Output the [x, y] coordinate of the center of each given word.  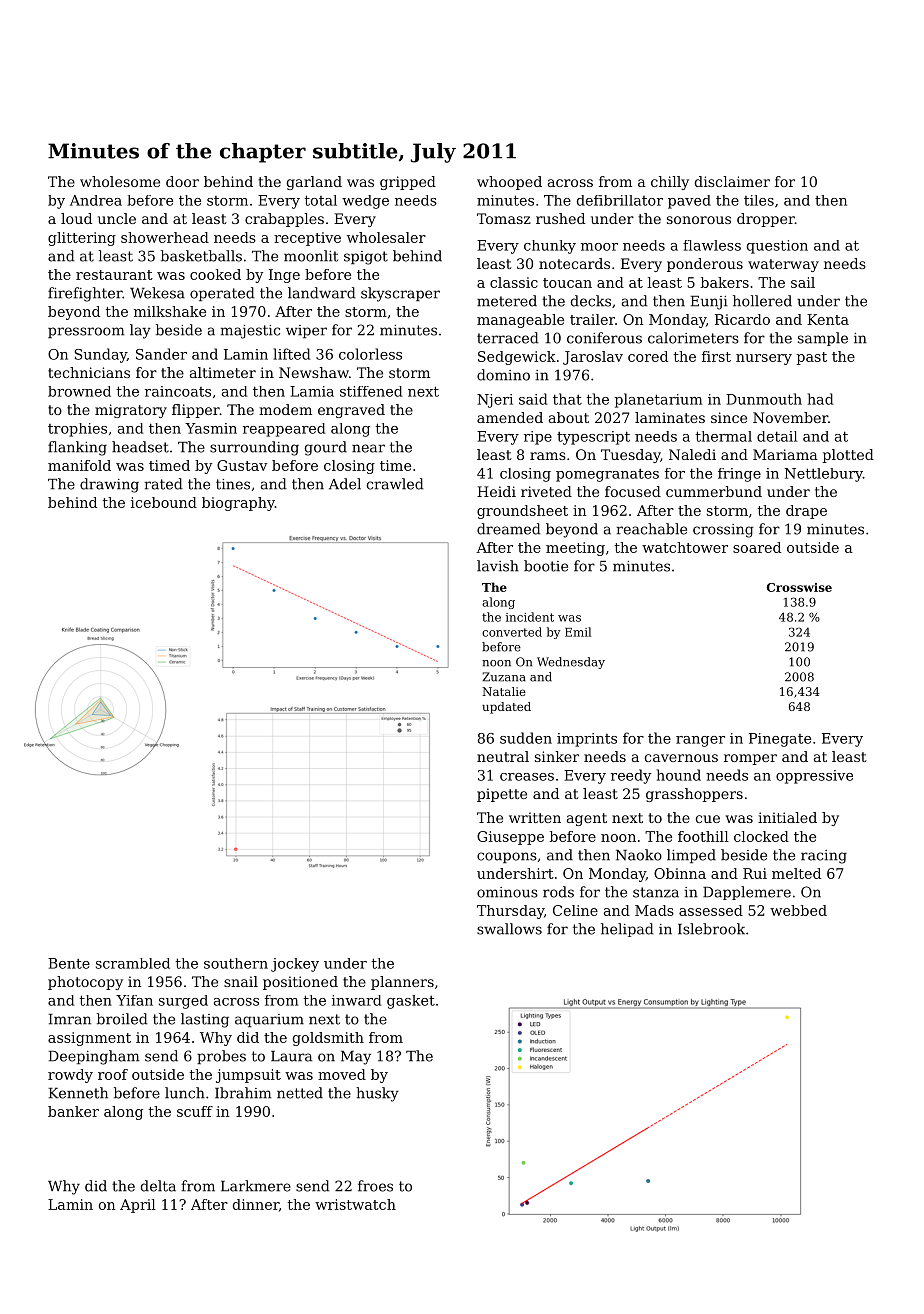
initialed [787, 817]
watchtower [685, 547]
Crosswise [799, 587]
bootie [546, 566]
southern [236, 963]
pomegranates [607, 475]
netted [300, 1093]
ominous [507, 892]
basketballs [201, 256]
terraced [508, 338]
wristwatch [355, 1204]
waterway [783, 265]
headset [140, 447]
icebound [164, 502]
